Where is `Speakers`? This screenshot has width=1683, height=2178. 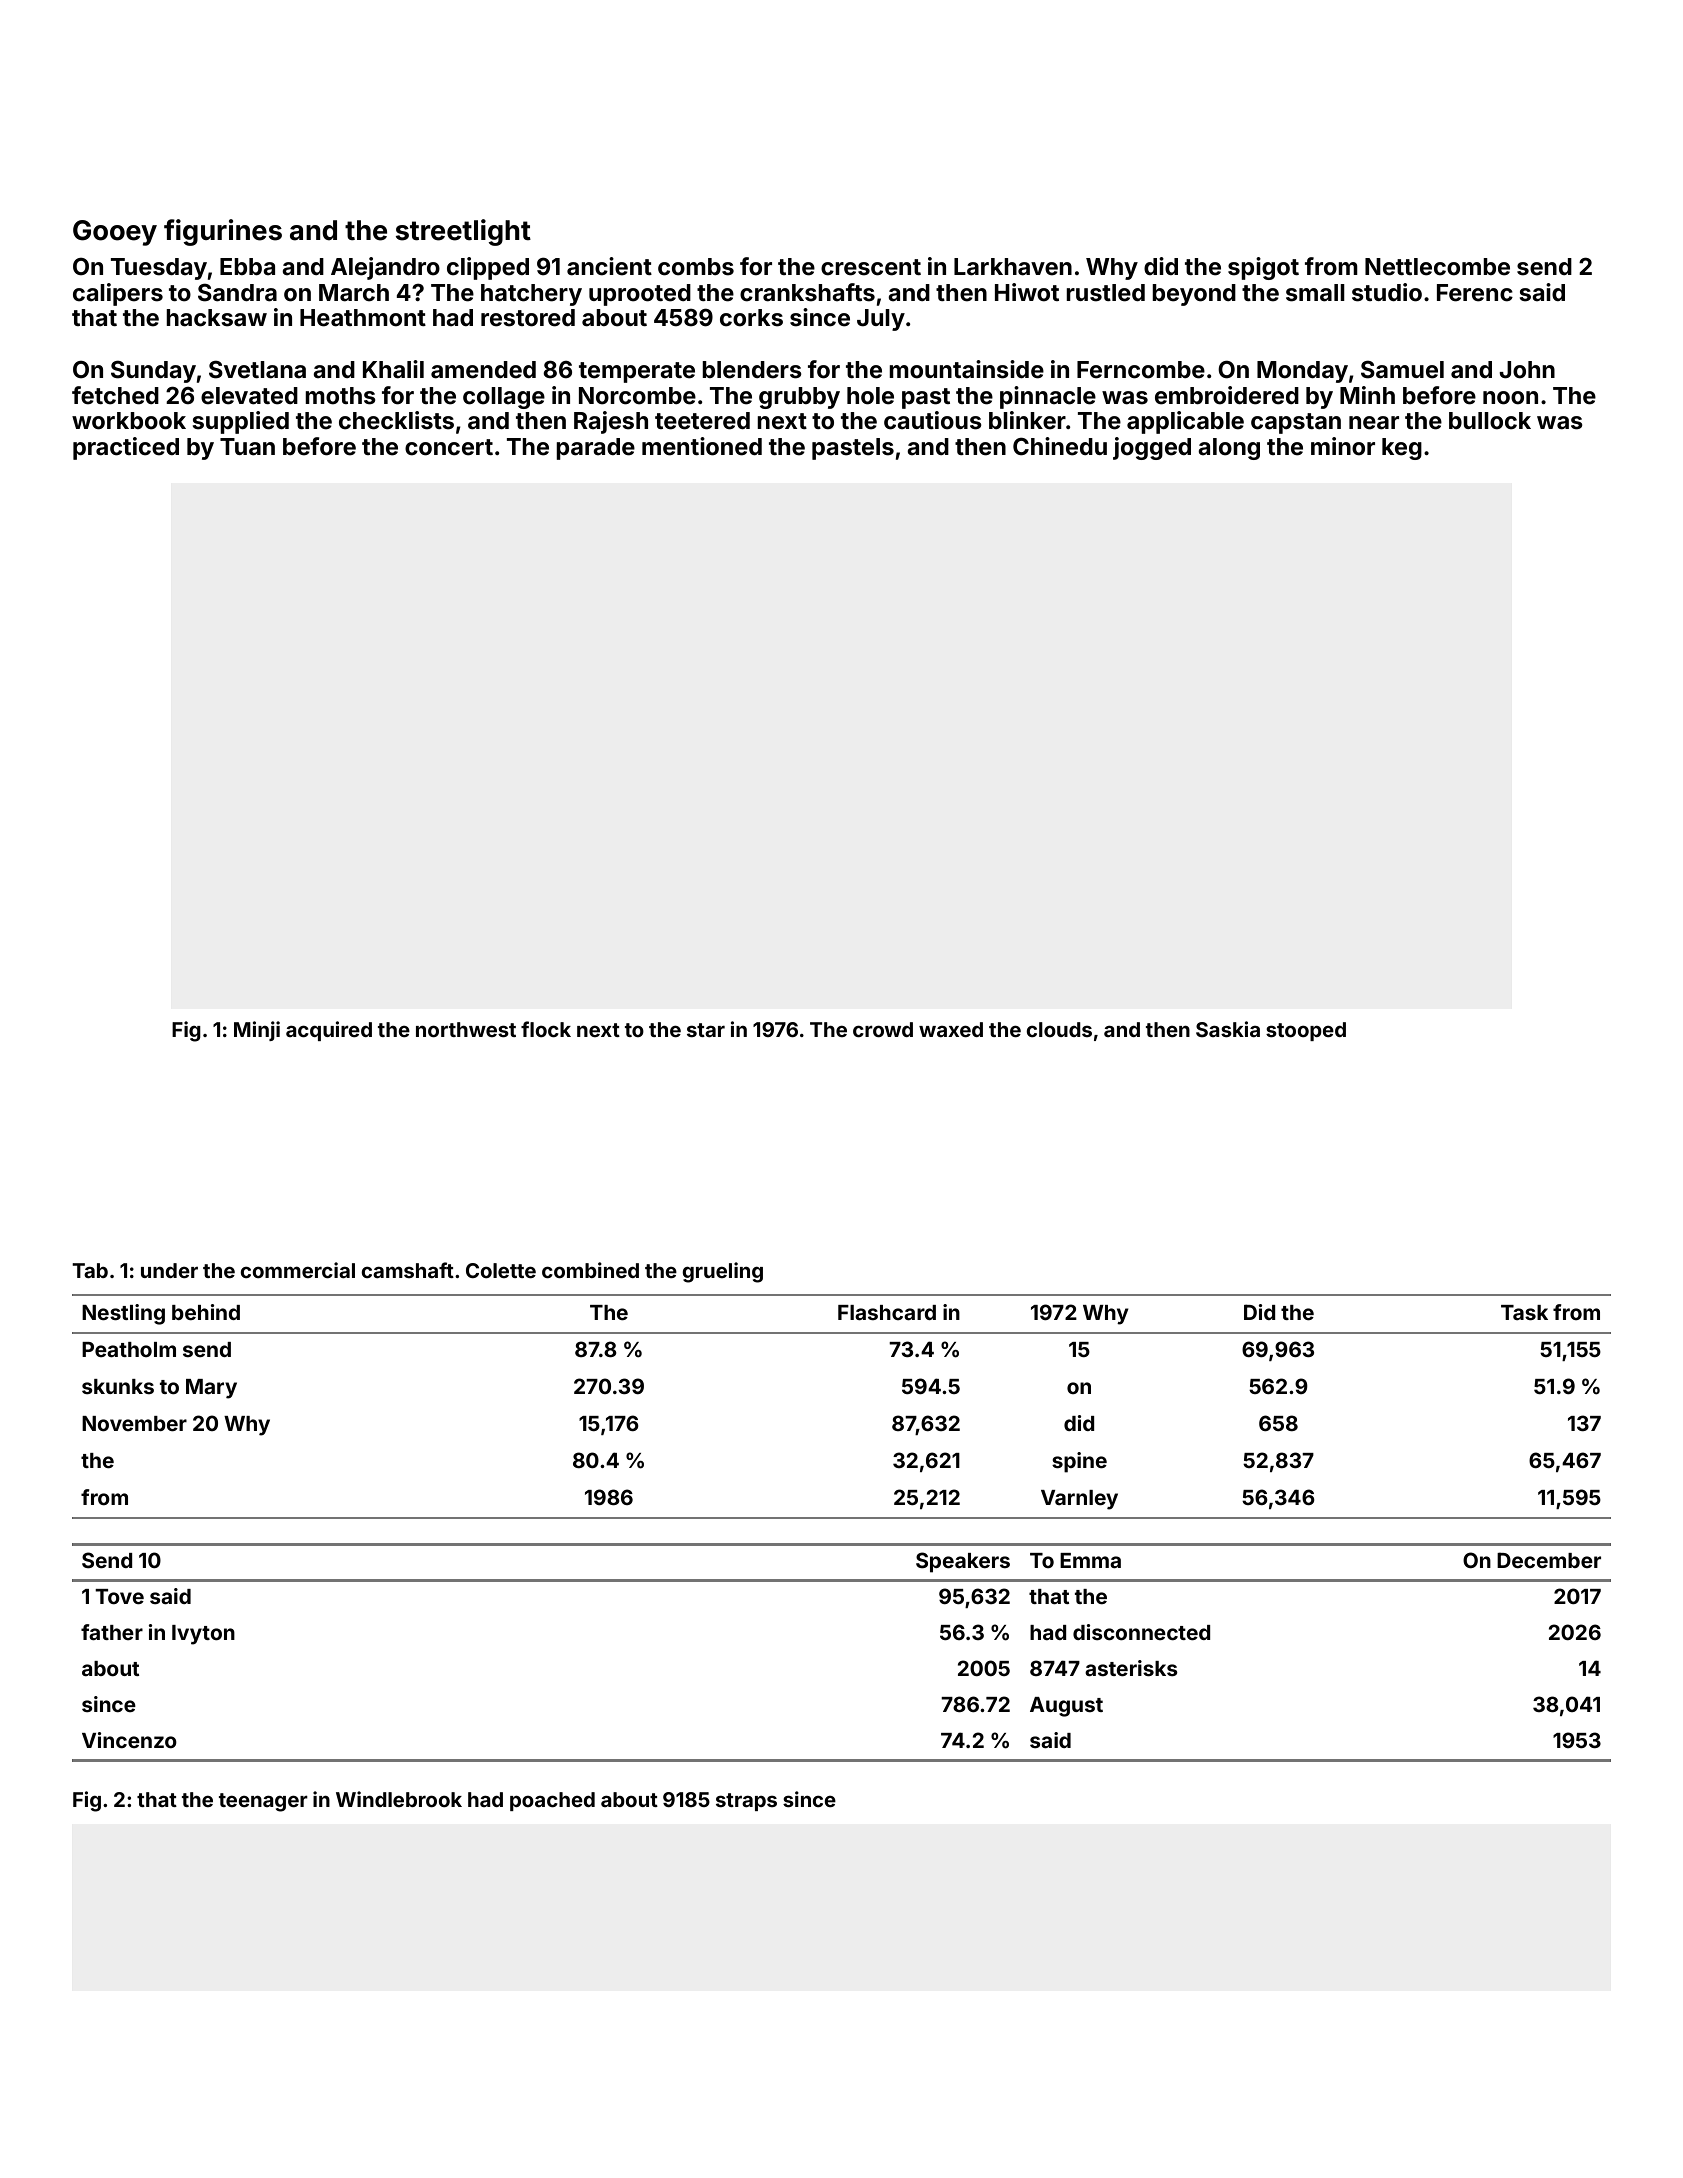
Speakers is located at coordinates (963, 1562).
